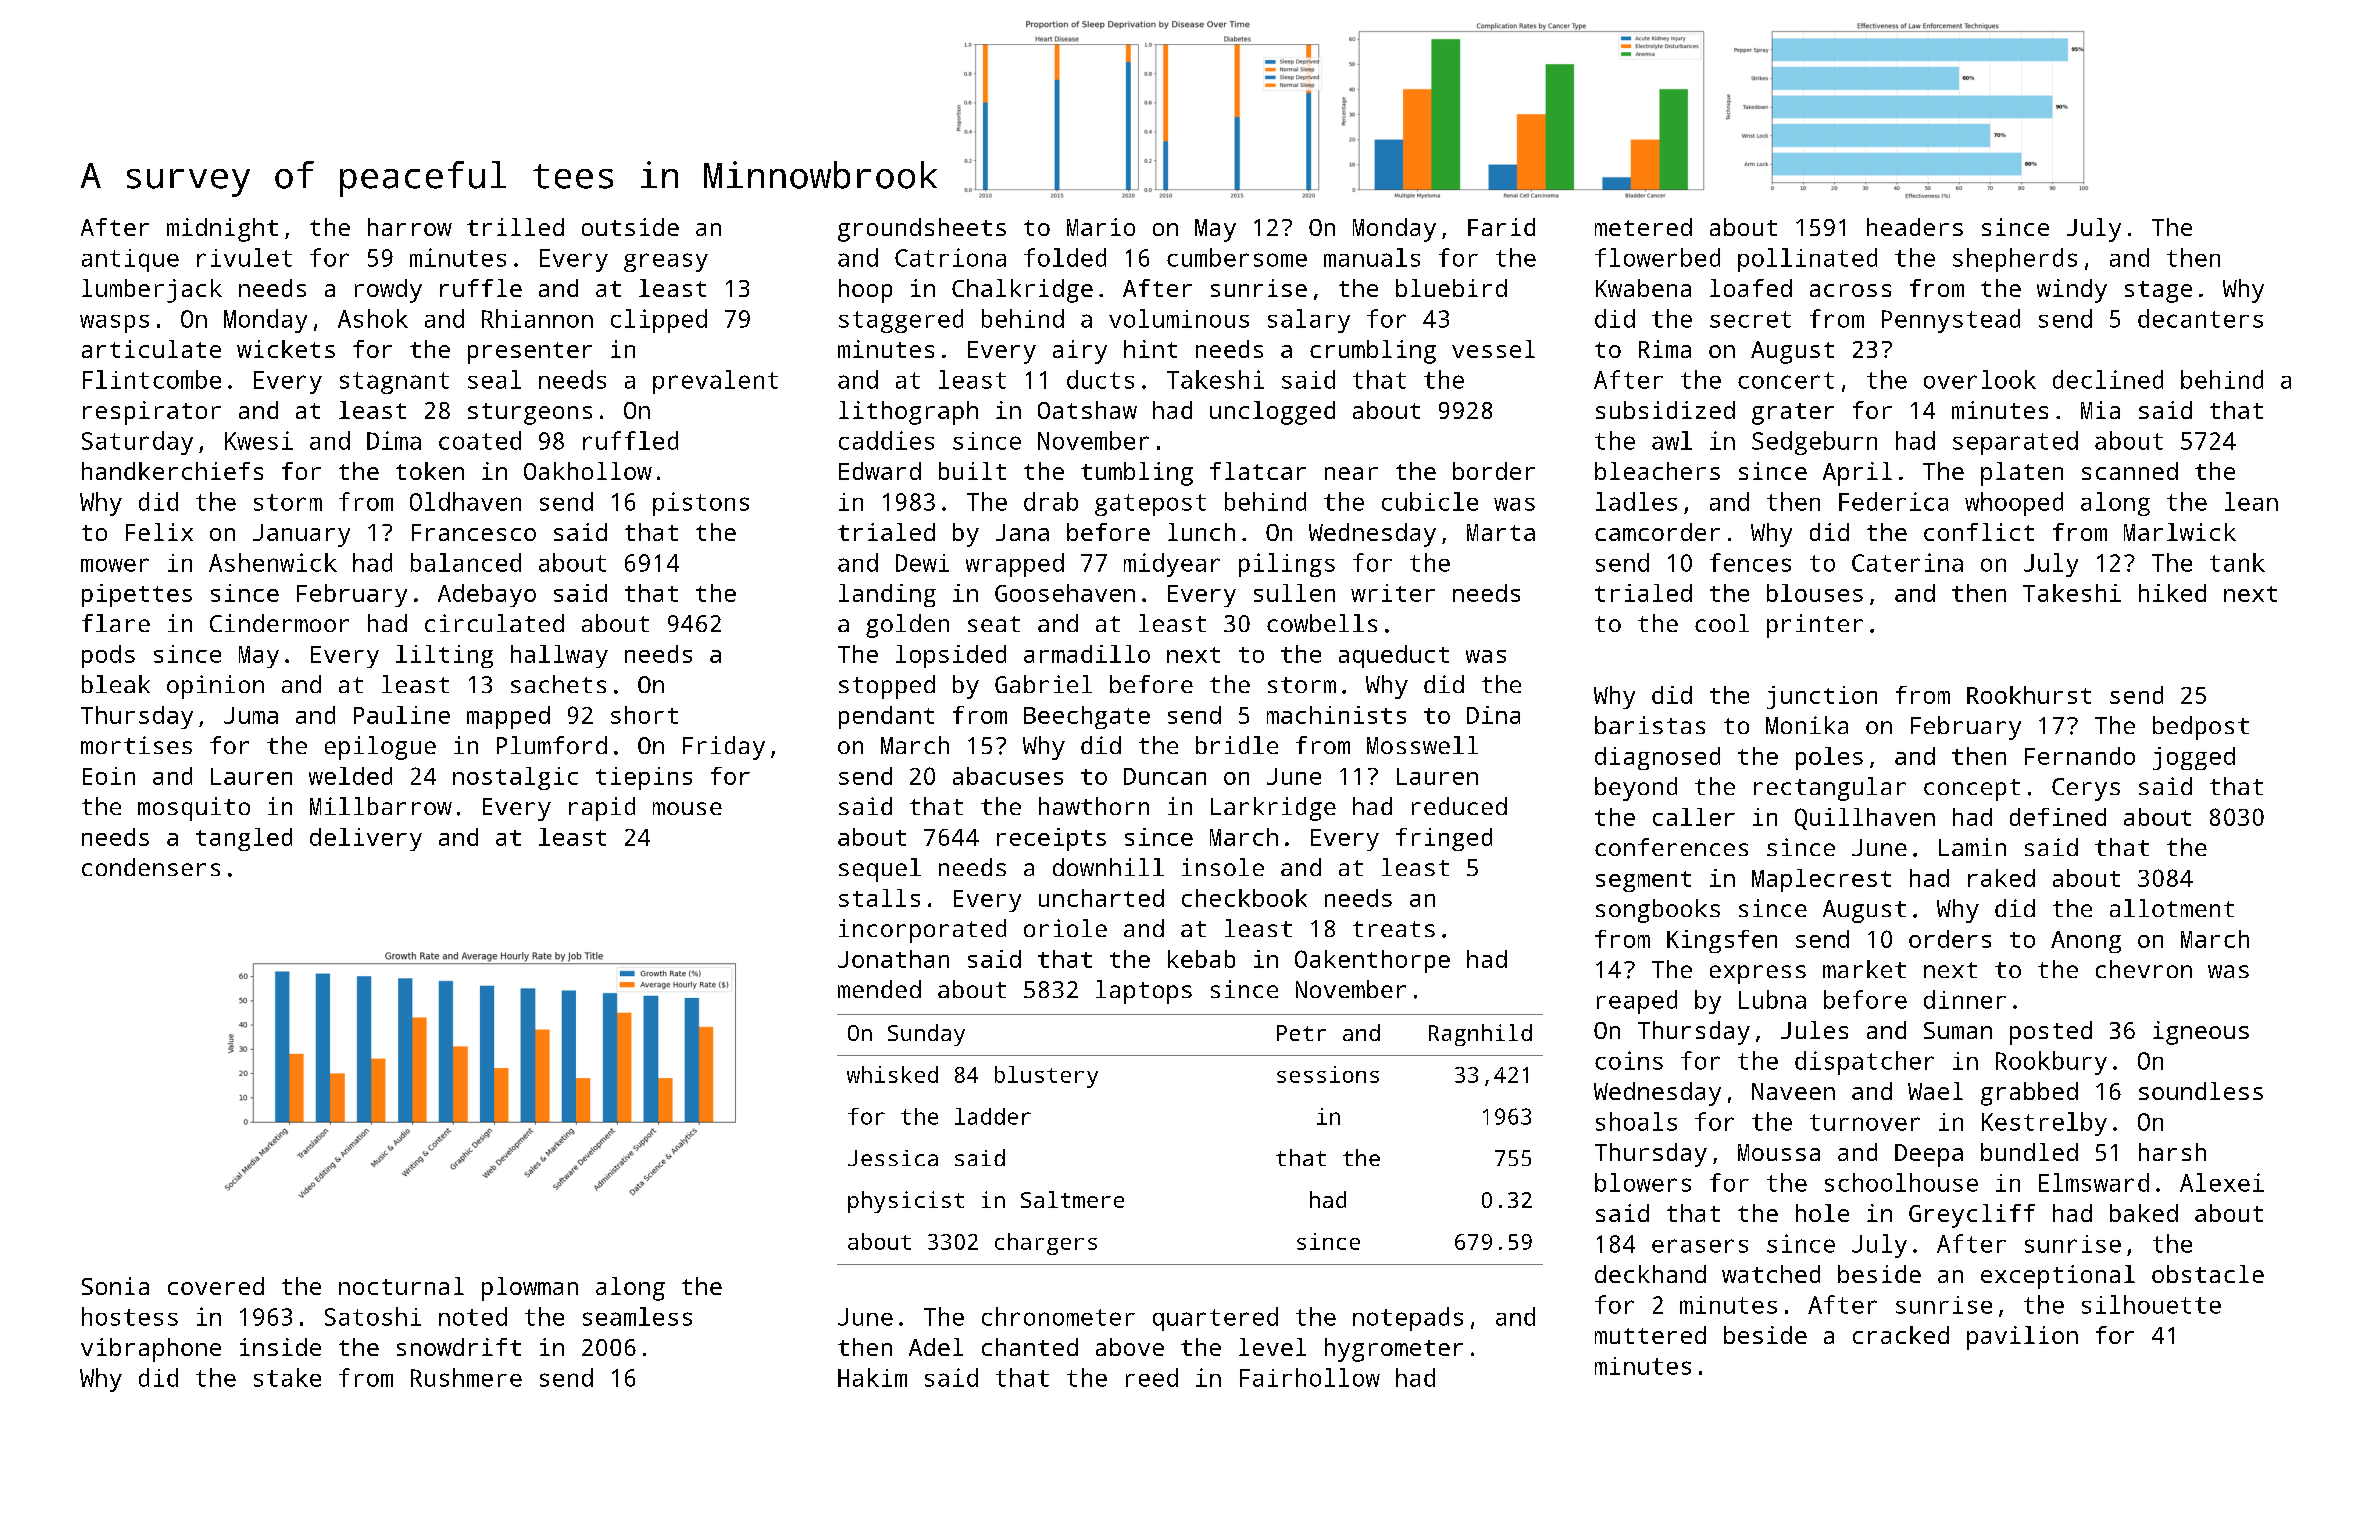 Image resolution: width=2380 pixels, height=1540 pixels. Describe the element at coordinates (1636, 789) in the screenshot. I see `beyond` at that location.
